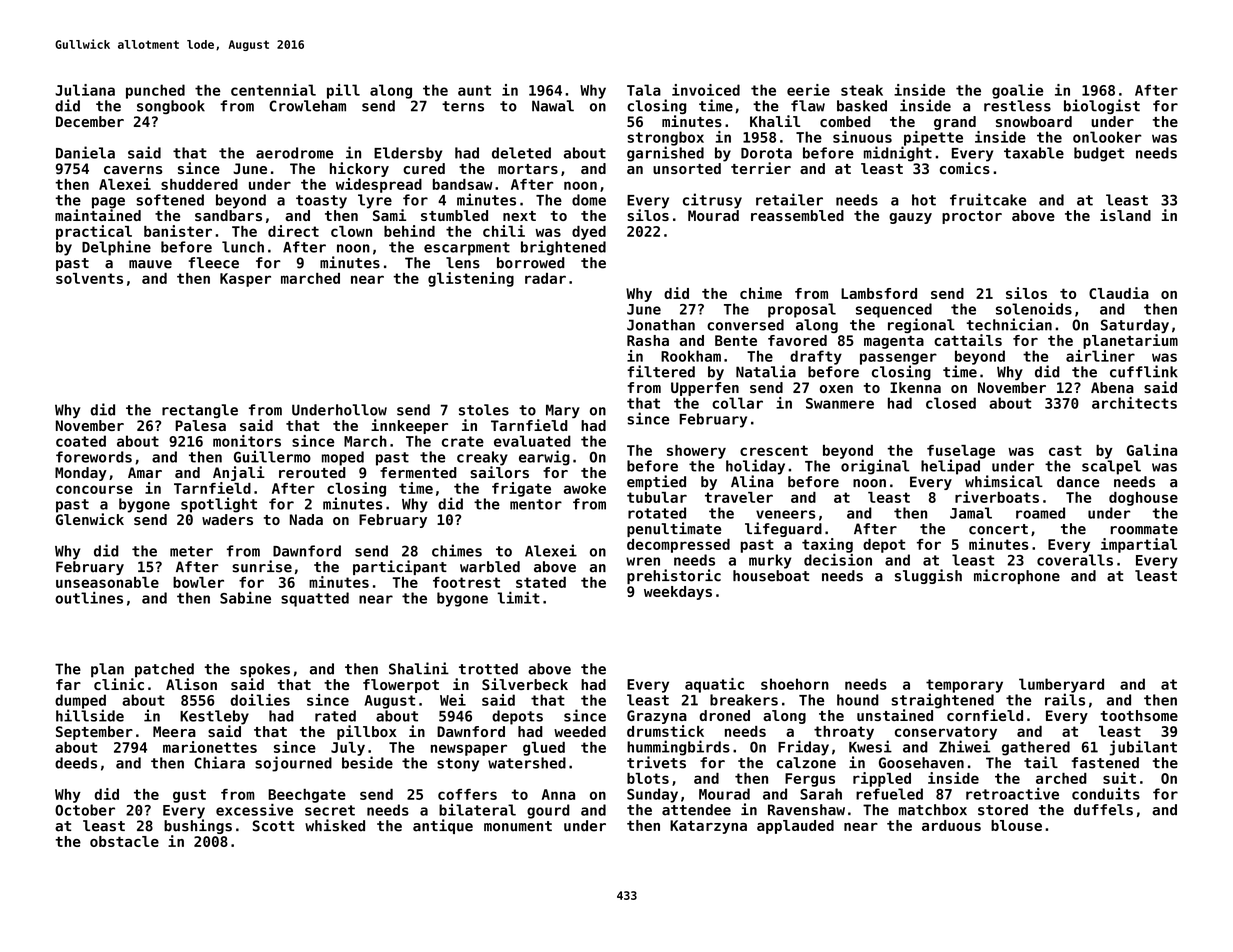 This image has height=952, width=1233. Describe the element at coordinates (1016, 825) in the image. I see `blouse` at that location.
